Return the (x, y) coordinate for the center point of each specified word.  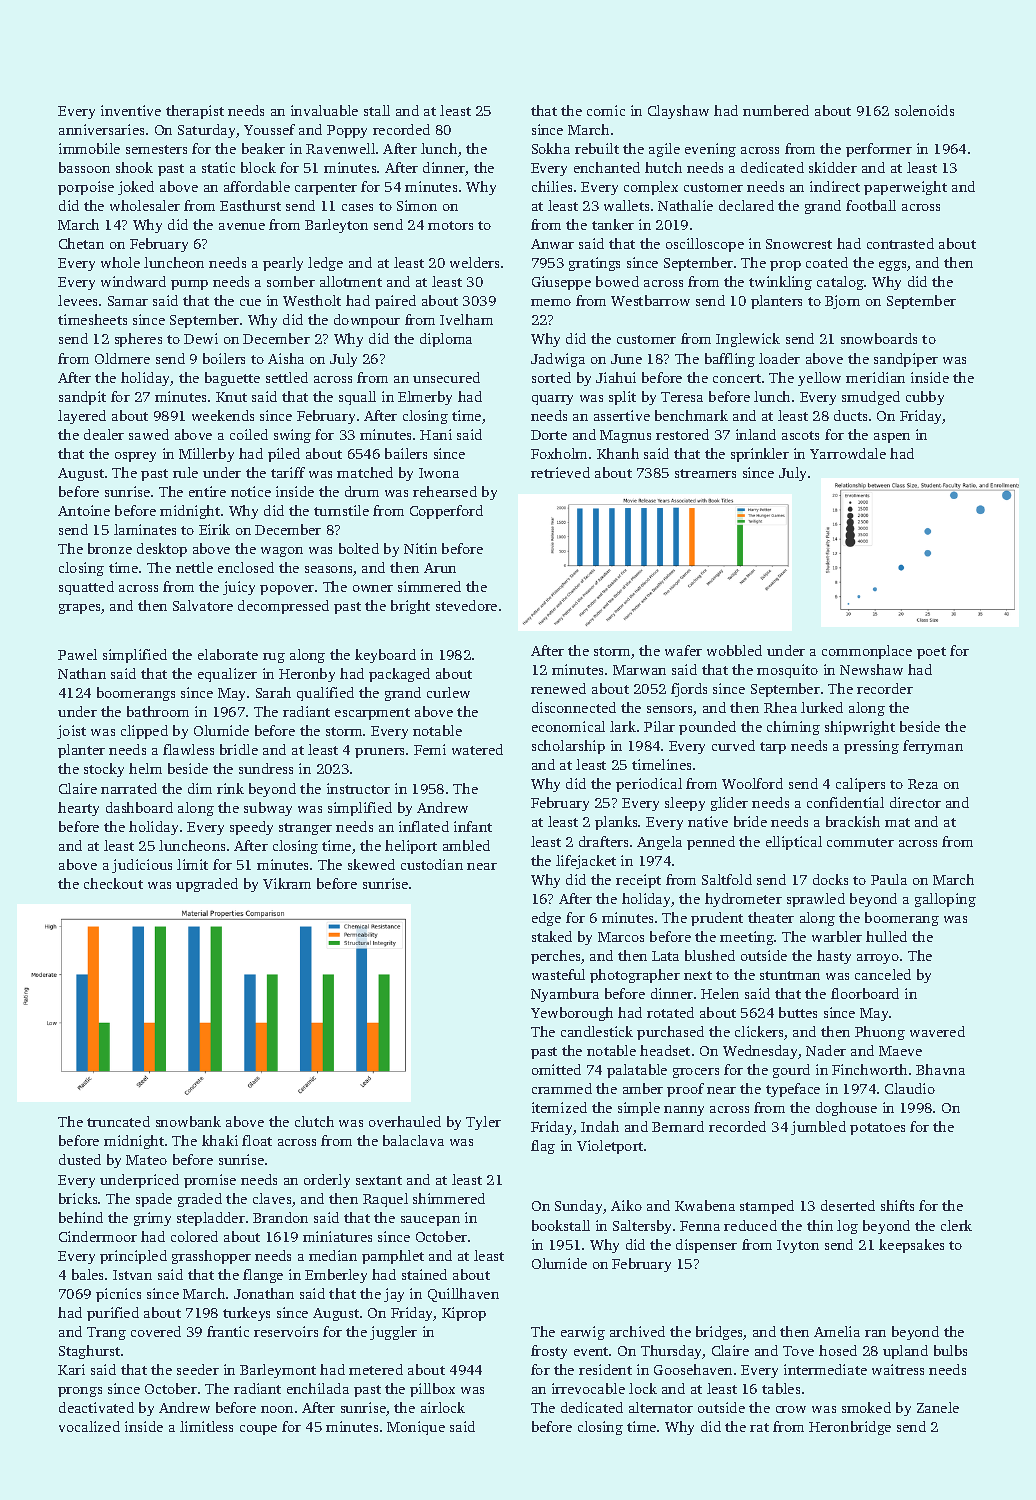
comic (606, 110)
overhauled (405, 1121)
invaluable (324, 110)
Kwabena (705, 1205)
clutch (314, 1121)
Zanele (938, 1407)
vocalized (89, 1426)
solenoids (924, 110)
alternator (661, 1407)
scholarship (568, 747)
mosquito (787, 671)
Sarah (273, 692)
